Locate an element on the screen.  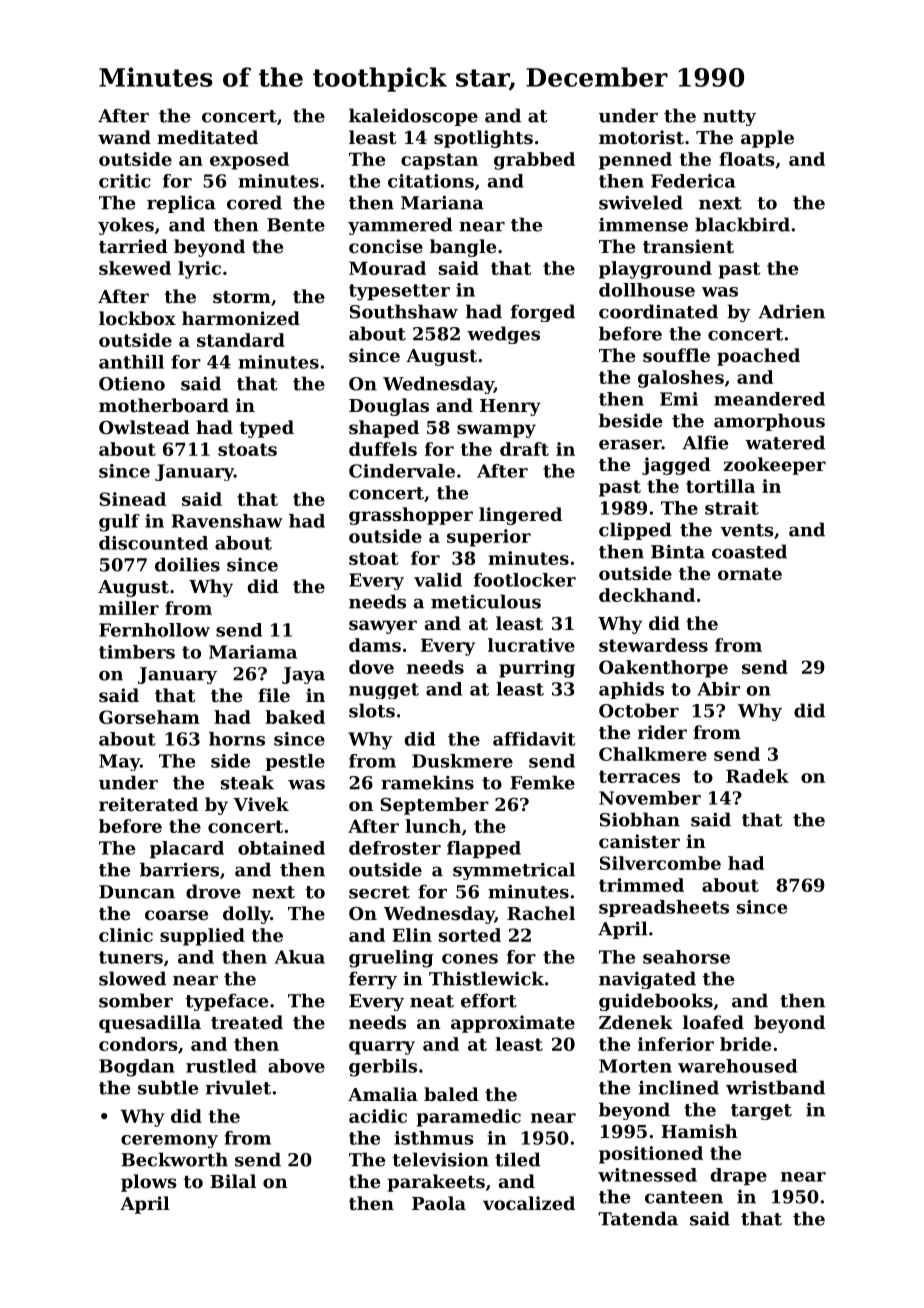
tortilla is located at coordinates (720, 486).
